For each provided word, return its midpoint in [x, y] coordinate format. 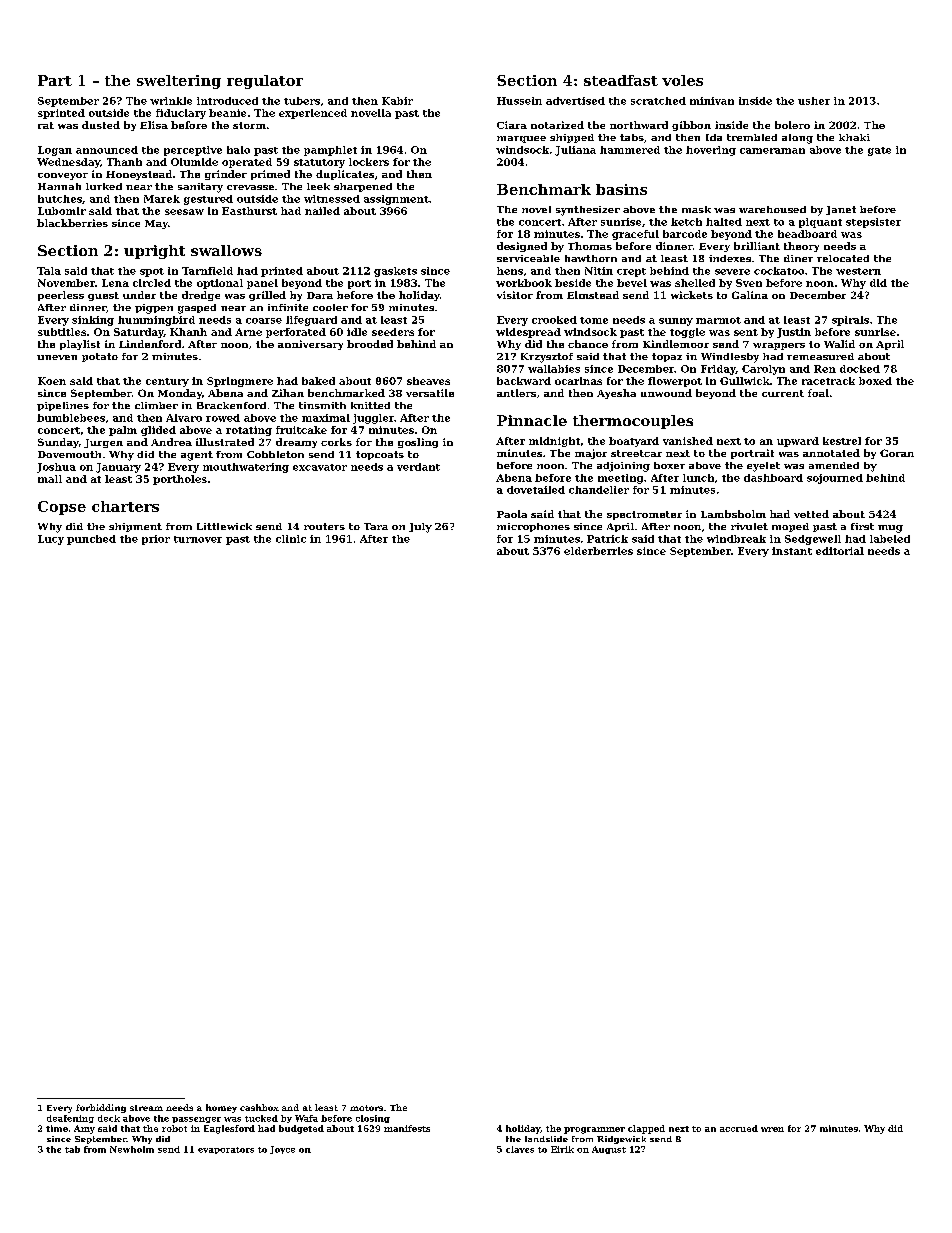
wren [772, 1129]
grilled [267, 296]
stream [146, 1108]
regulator [265, 82]
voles [682, 80]
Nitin [599, 271]
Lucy [51, 540]
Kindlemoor [676, 344]
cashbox [259, 1107]
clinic [291, 539]
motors [366, 1108]
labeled [890, 539]
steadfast [621, 80]
